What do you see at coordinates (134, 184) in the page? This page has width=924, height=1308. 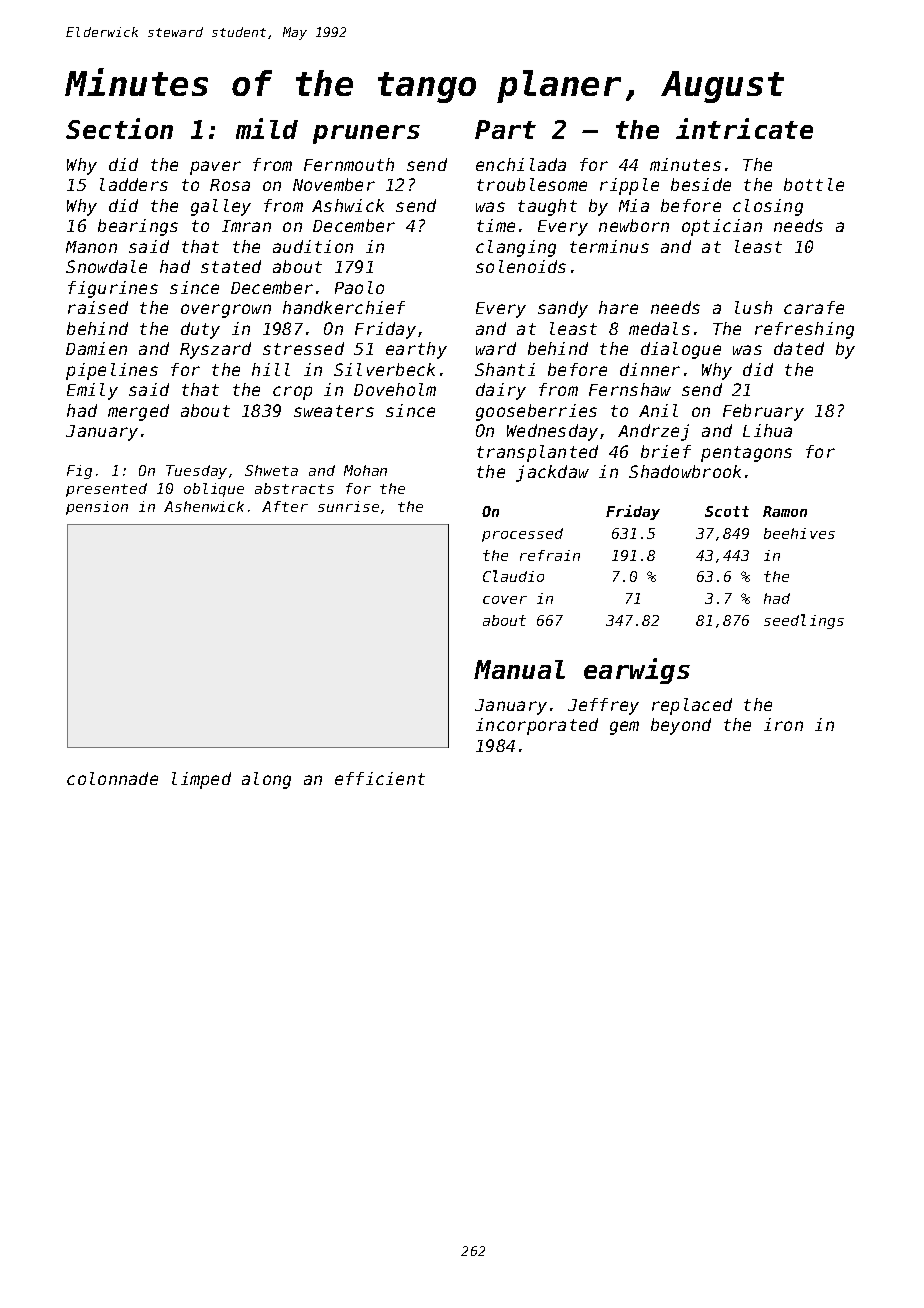 I see `ladders` at bounding box center [134, 184].
